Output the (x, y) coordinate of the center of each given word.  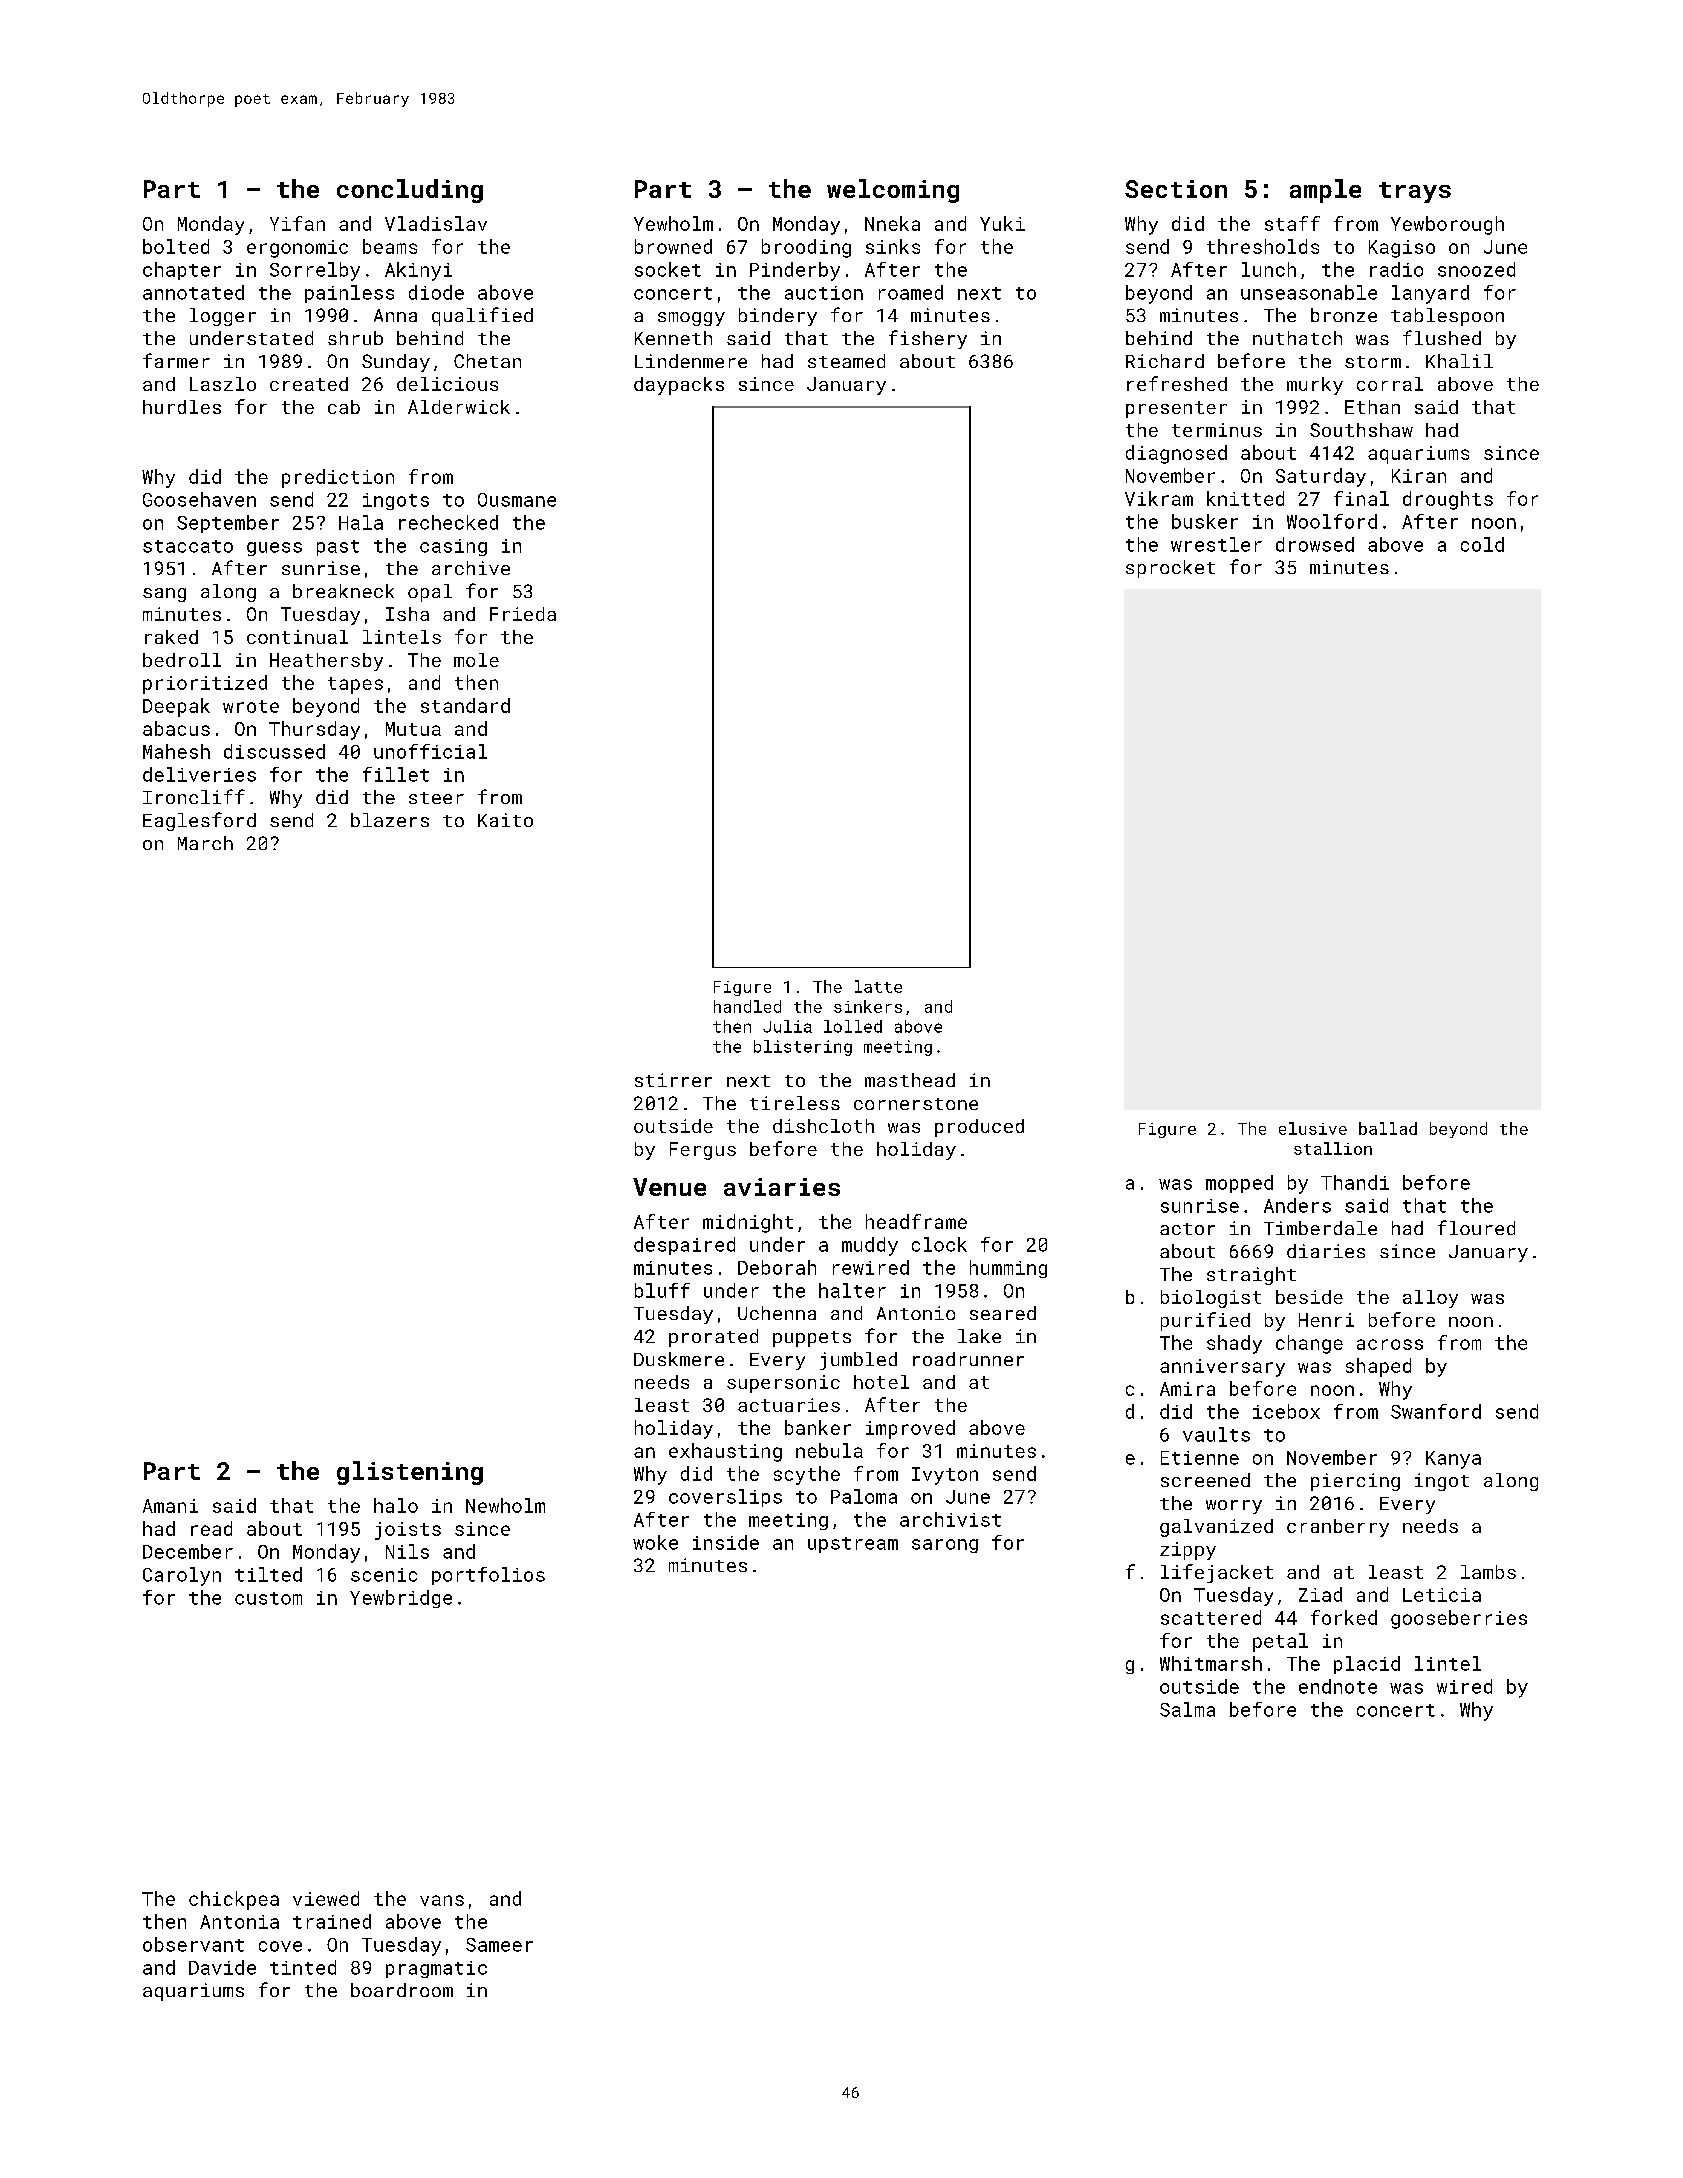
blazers (390, 820)
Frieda (523, 614)
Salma (1187, 1709)
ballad (1388, 1128)
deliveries (199, 774)
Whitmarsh (1211, 1663)
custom (268, 1598)
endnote (1338, 1686)
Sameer (499, 1945)
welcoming (893, 191)
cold (1482, 544)
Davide (222, 1967)
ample (1325, 191)
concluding (410, 191)
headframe (916, 1221)
